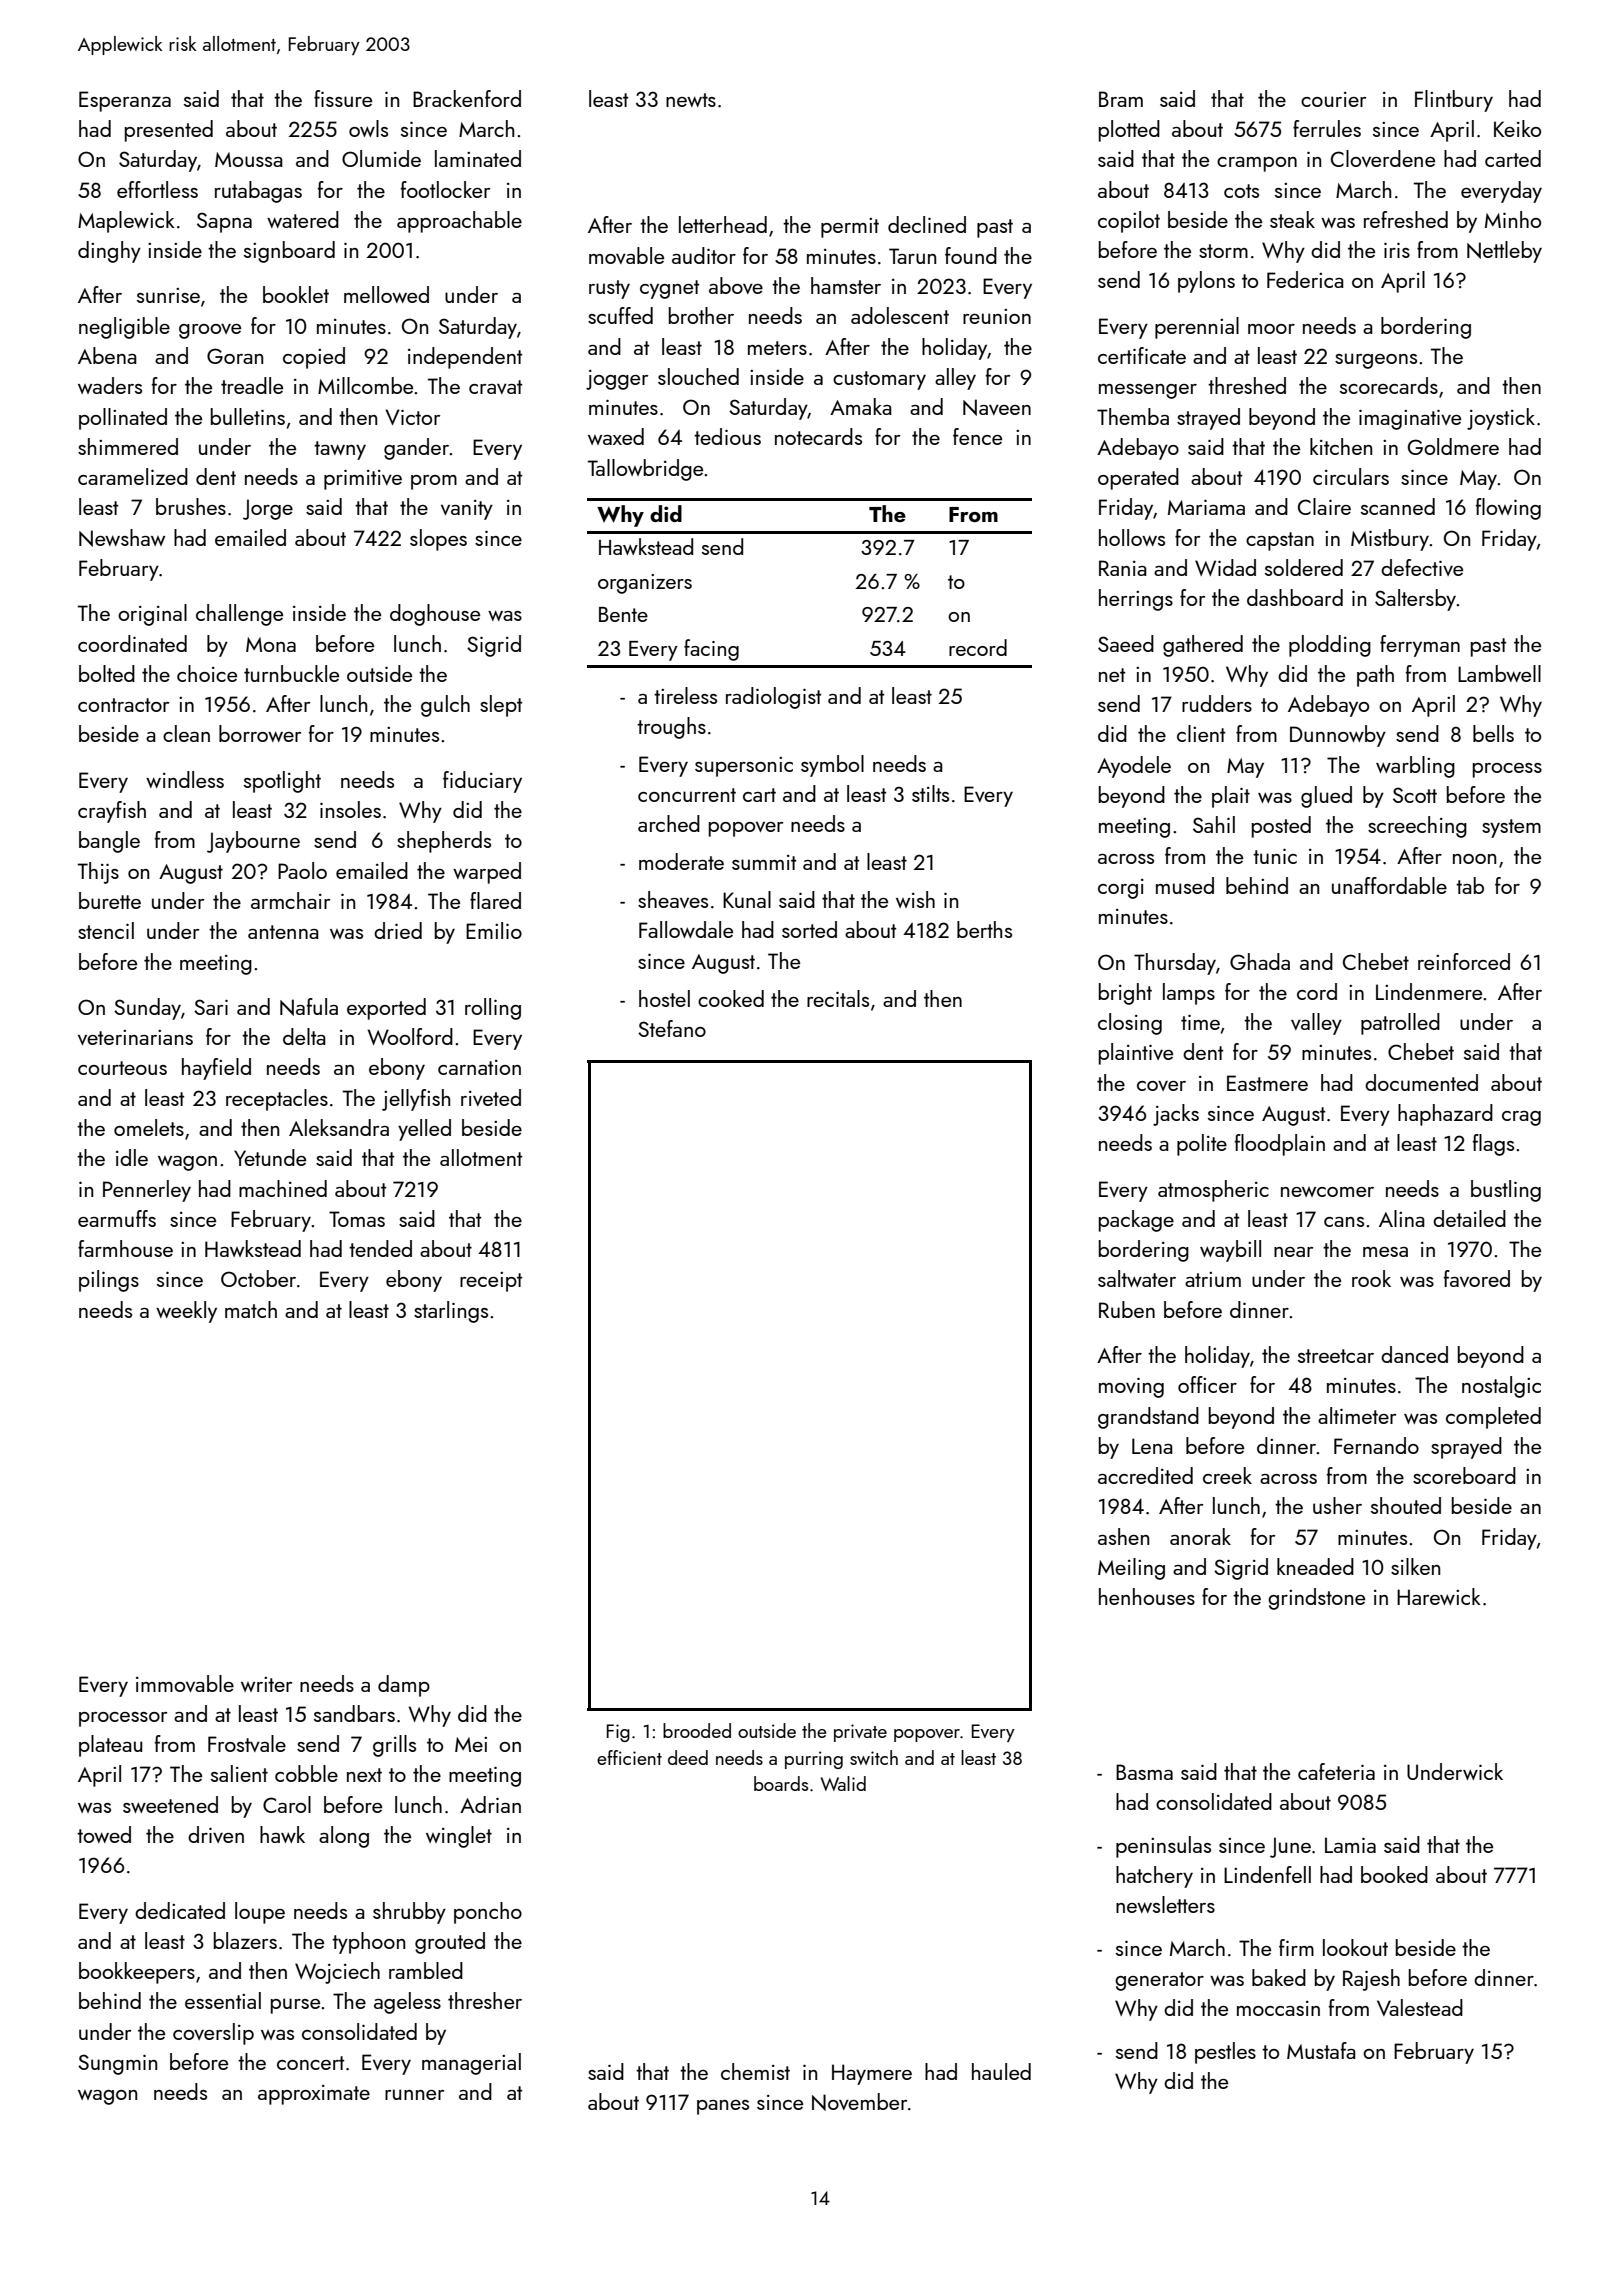 This image has height=2292, width=1620. Describe the element at coordinates (1454, 101) in the image. I see `Flintbury` at that location.
